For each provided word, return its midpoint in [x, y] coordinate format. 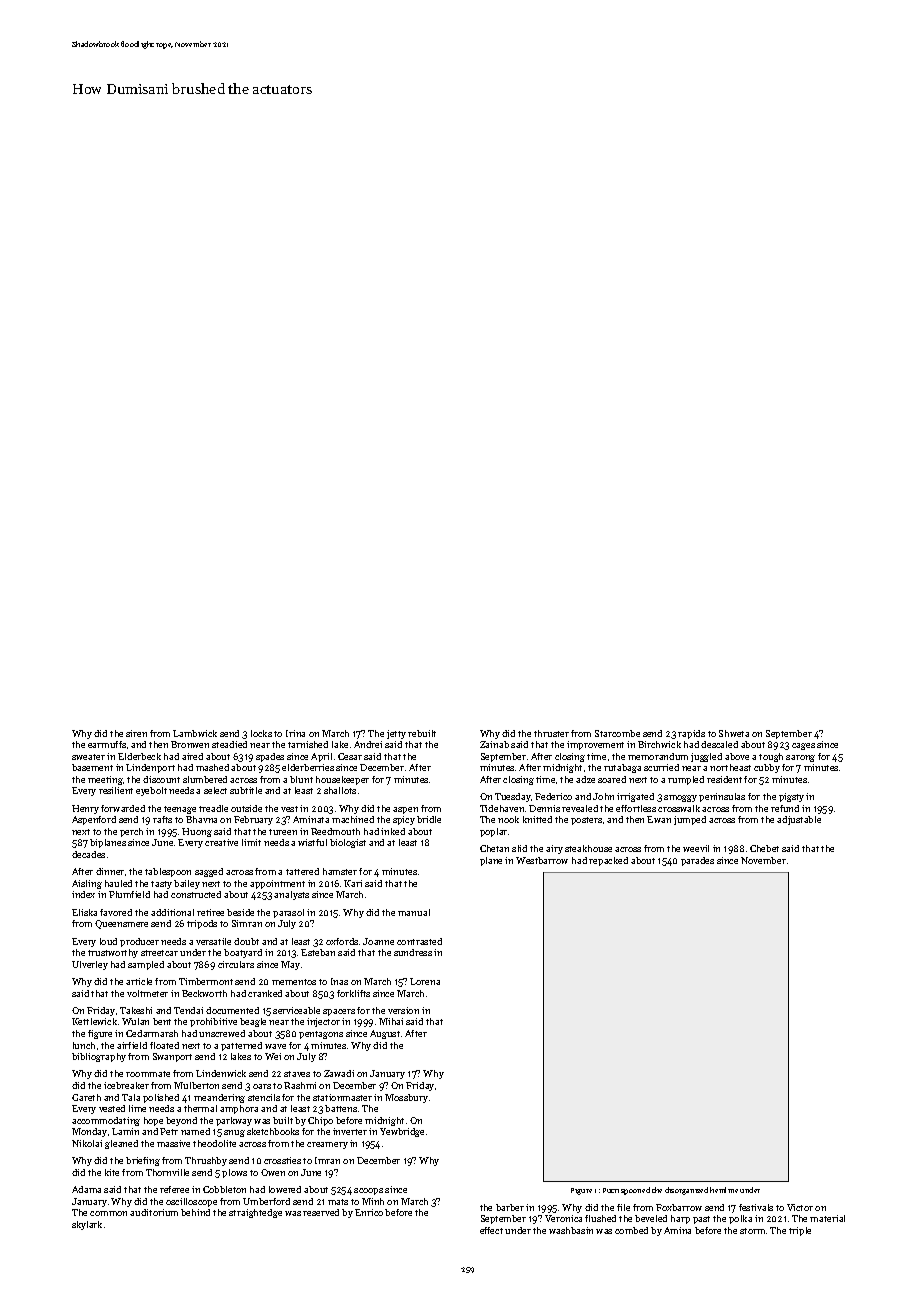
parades [697, 861]
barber [510, 1207]
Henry [85, 809]
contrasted [419, 941]
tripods [202, 924]
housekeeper [342, 780]
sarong [800, 758]
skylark [87, 1225]
